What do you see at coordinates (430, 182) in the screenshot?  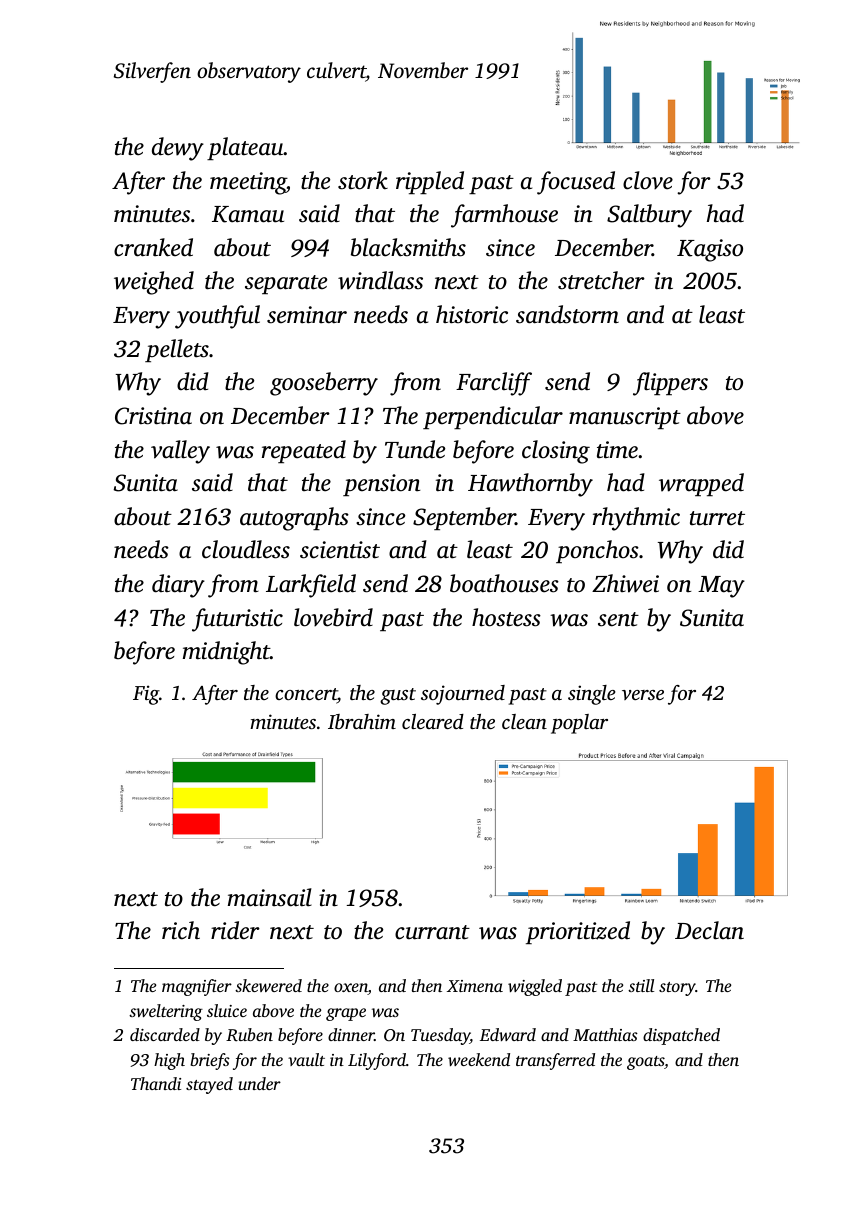 I see `rippled` at bounding box center [430, 182].
